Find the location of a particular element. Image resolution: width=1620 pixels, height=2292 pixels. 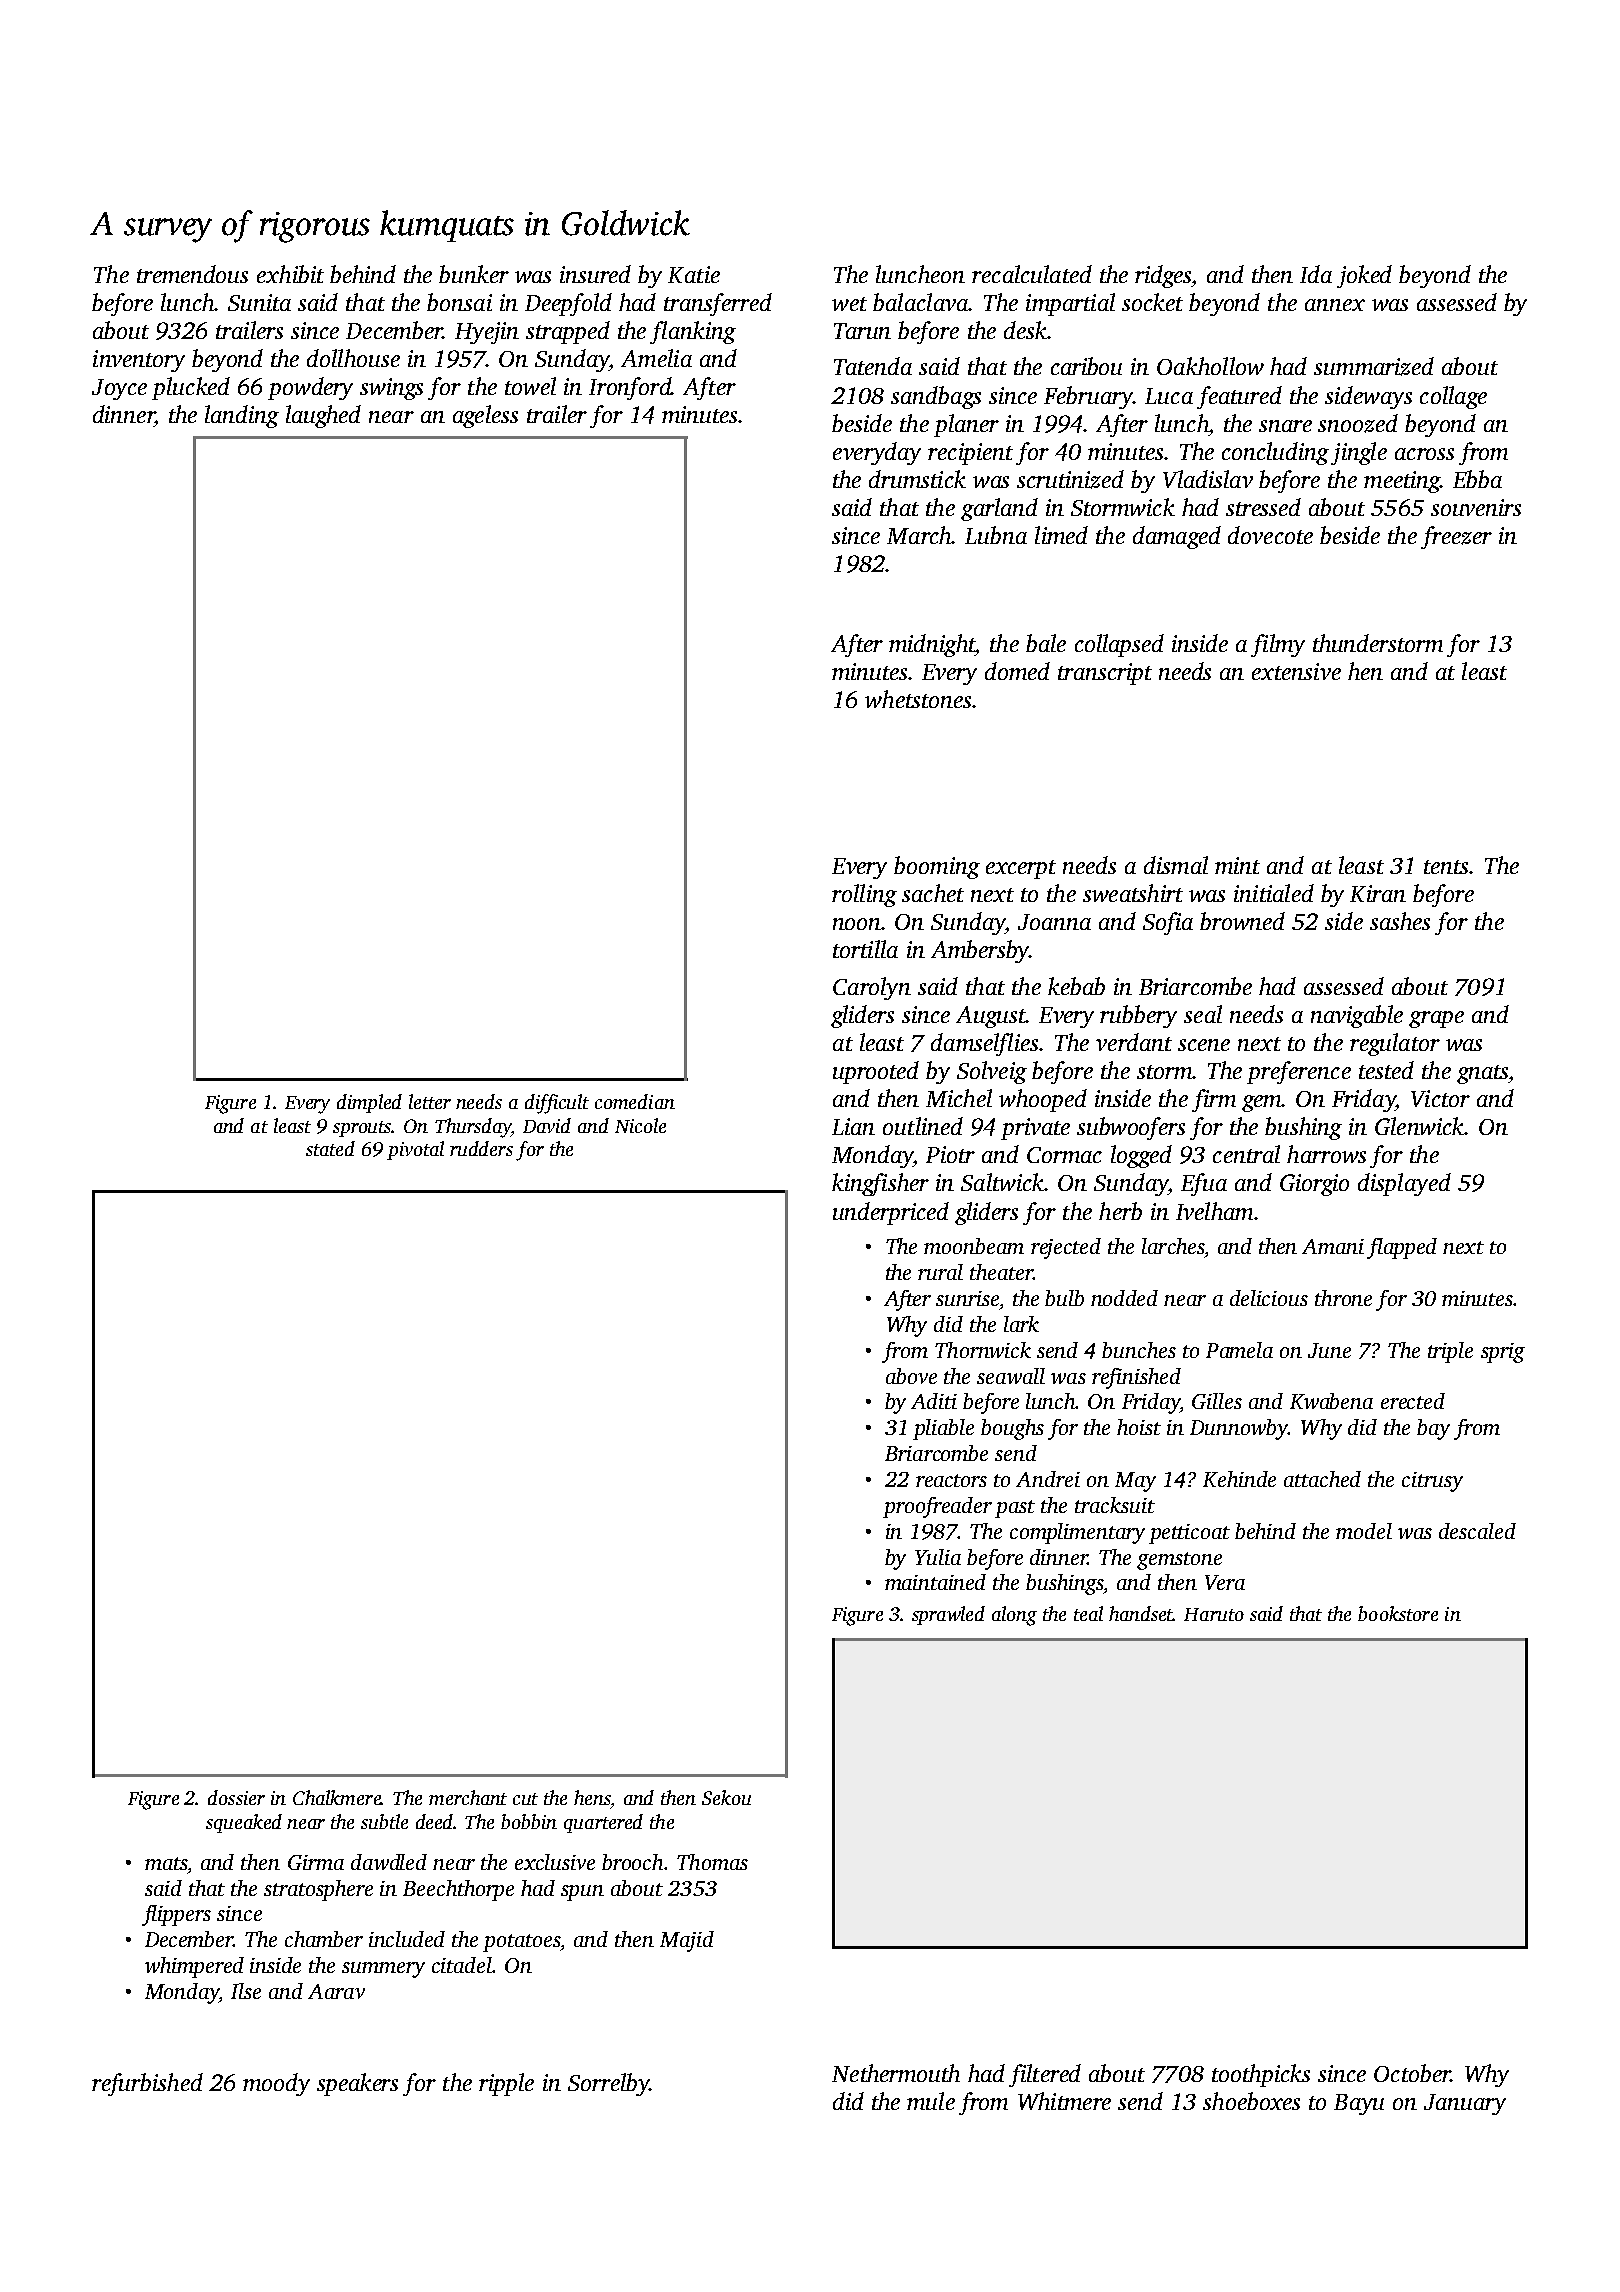

Ironford is located at coordinates (630, 388).
